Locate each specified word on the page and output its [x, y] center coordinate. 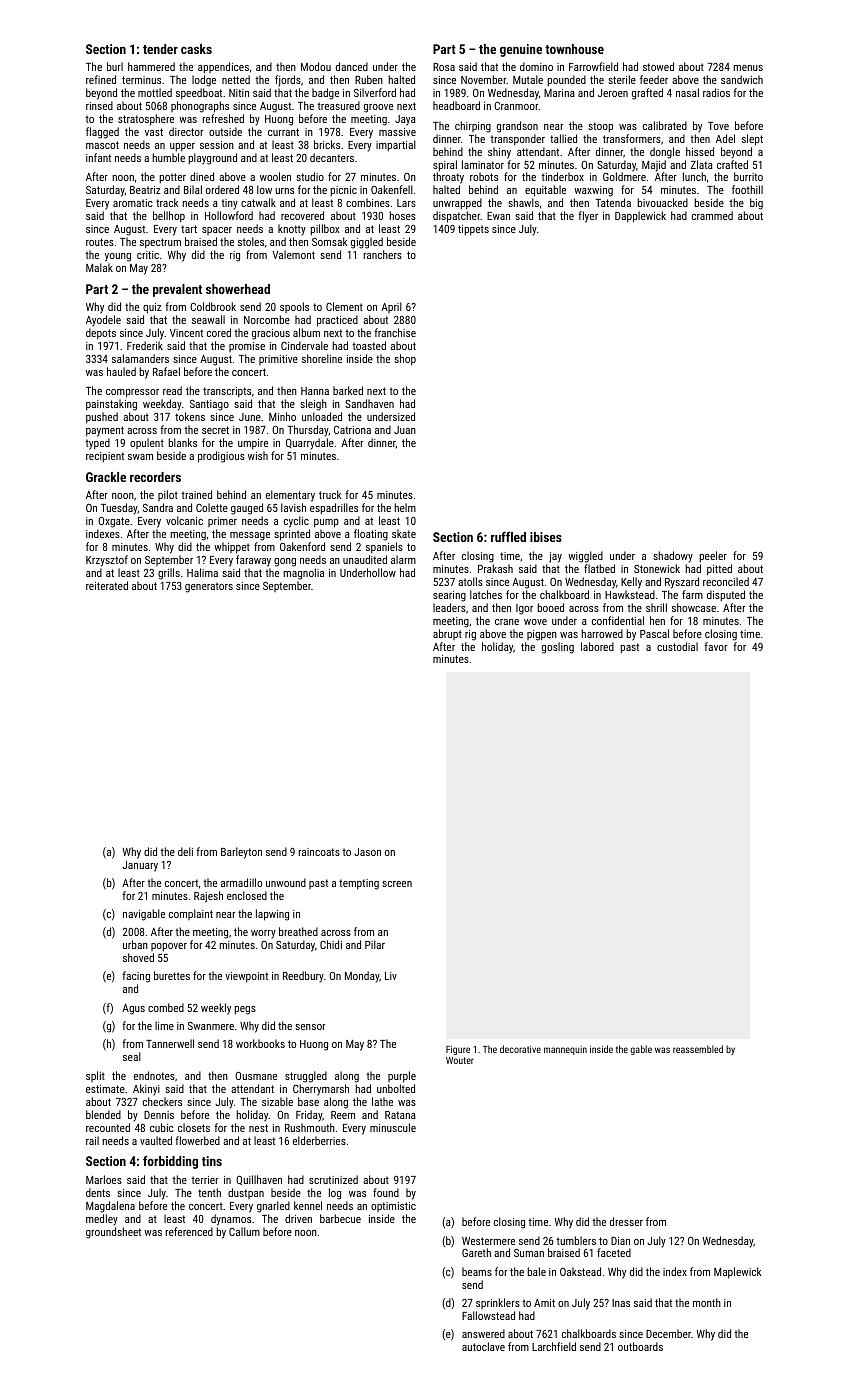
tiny [229, 204]
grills [169, 574]
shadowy [673, 557]
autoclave [483, 1346]
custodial [677, 646]
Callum [244, 1231]
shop [405, 359]
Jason [367, 852]
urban [135, 944]
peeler [713, 556]
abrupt [447, 634]
